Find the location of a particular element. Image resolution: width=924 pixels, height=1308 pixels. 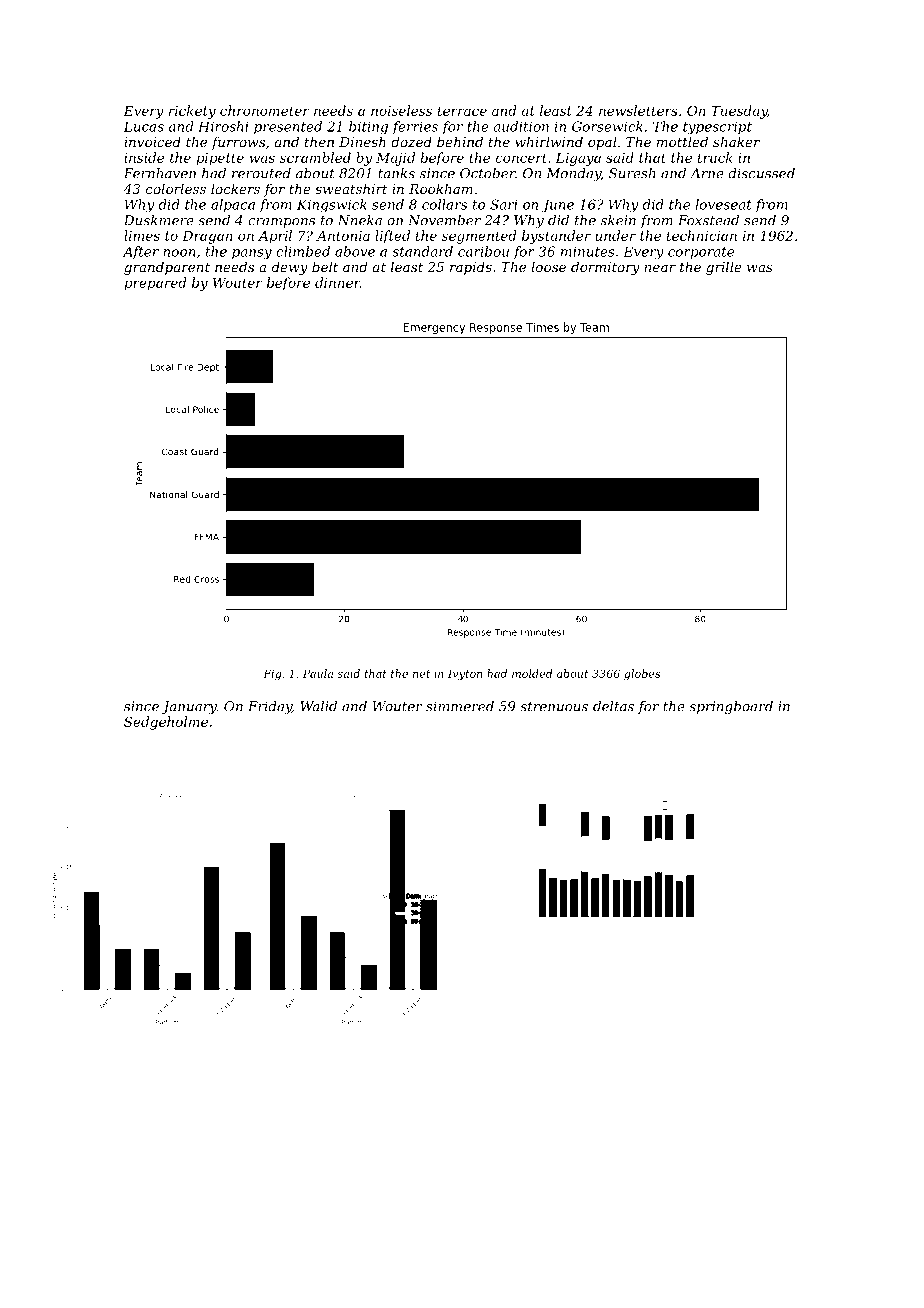

dewy is located at coordinates (290, 268).
